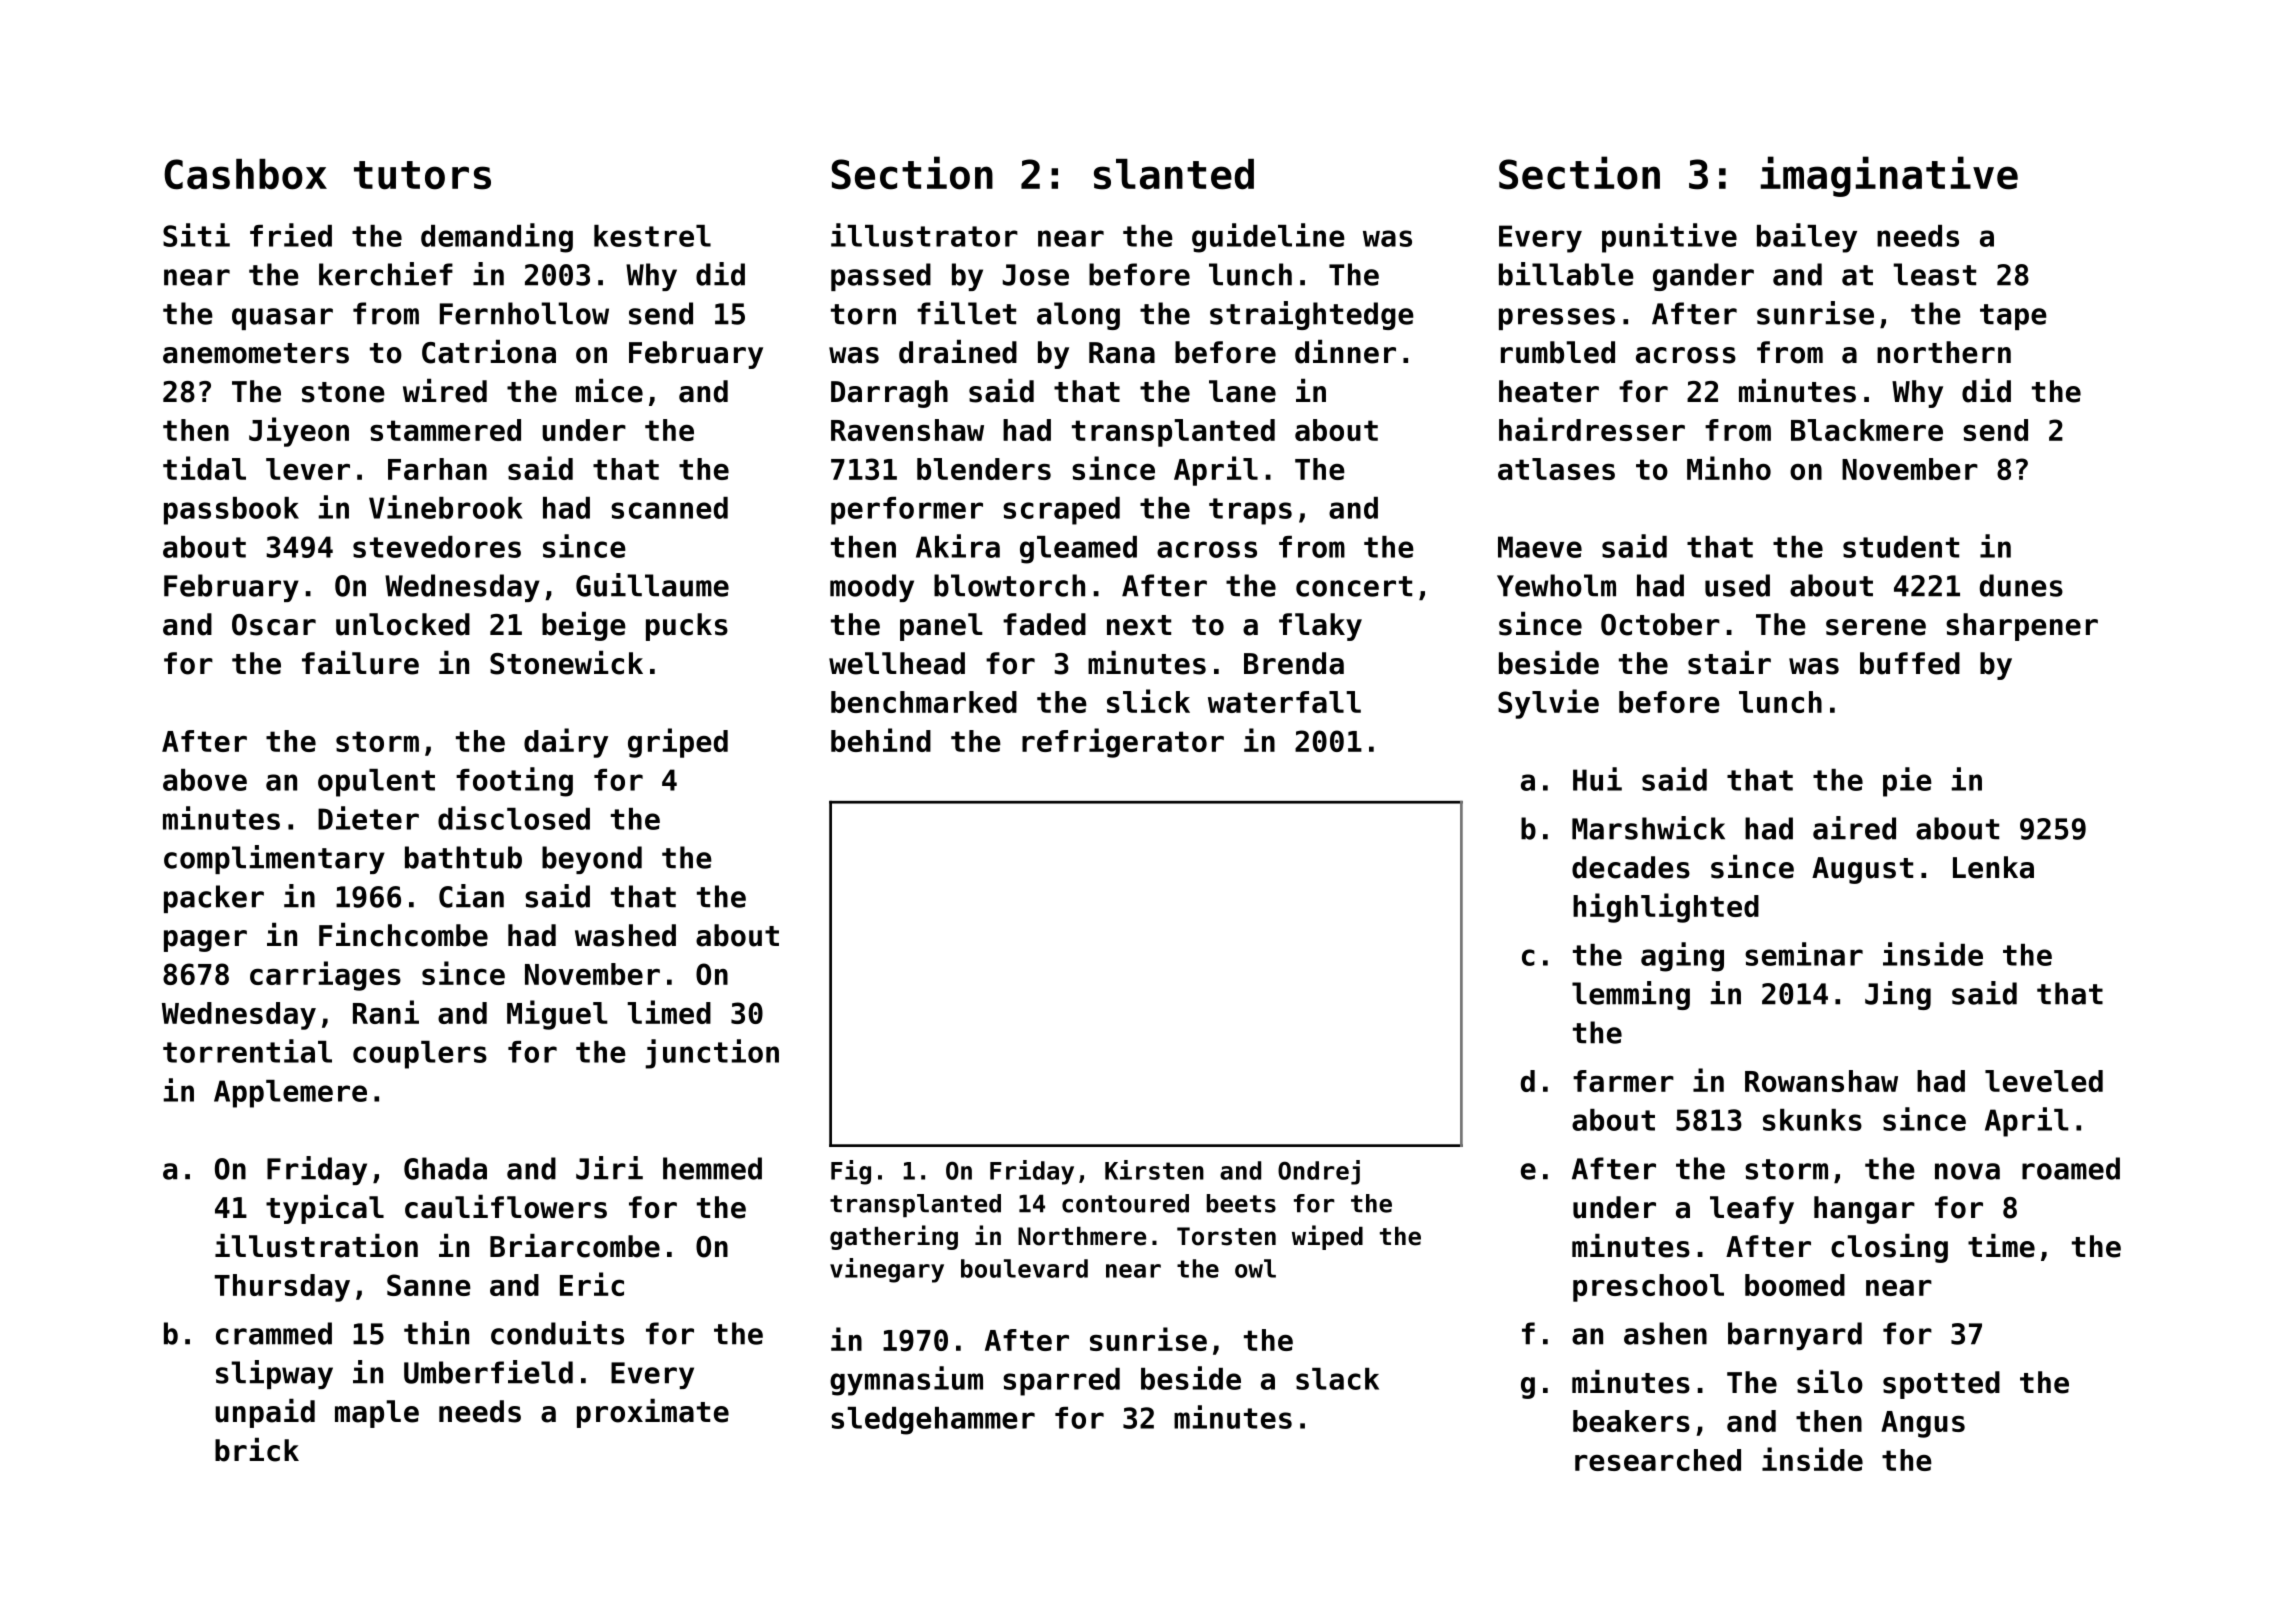  I want to click on proximate, so click(653, 1413).
